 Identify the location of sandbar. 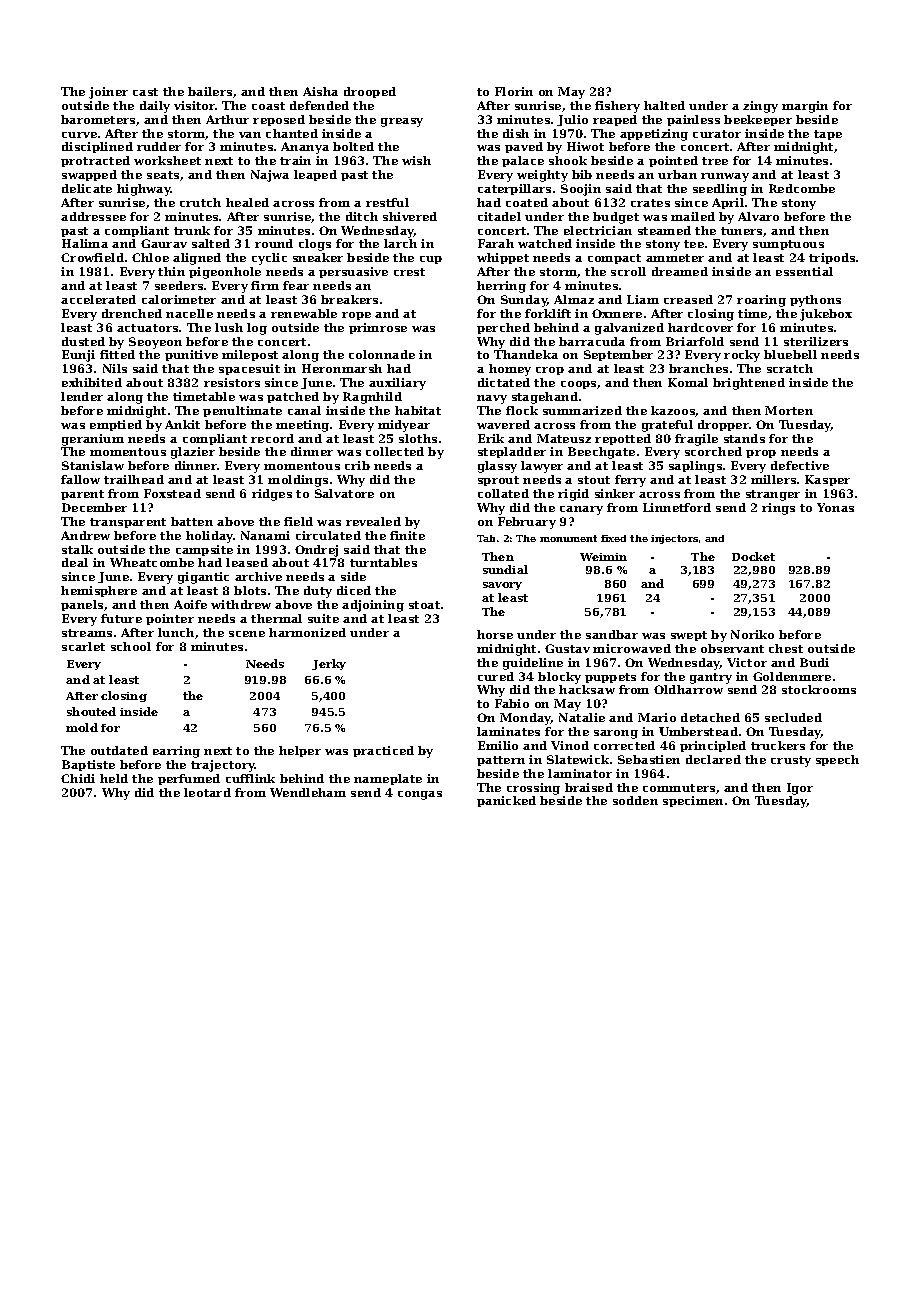
(612, 634).
